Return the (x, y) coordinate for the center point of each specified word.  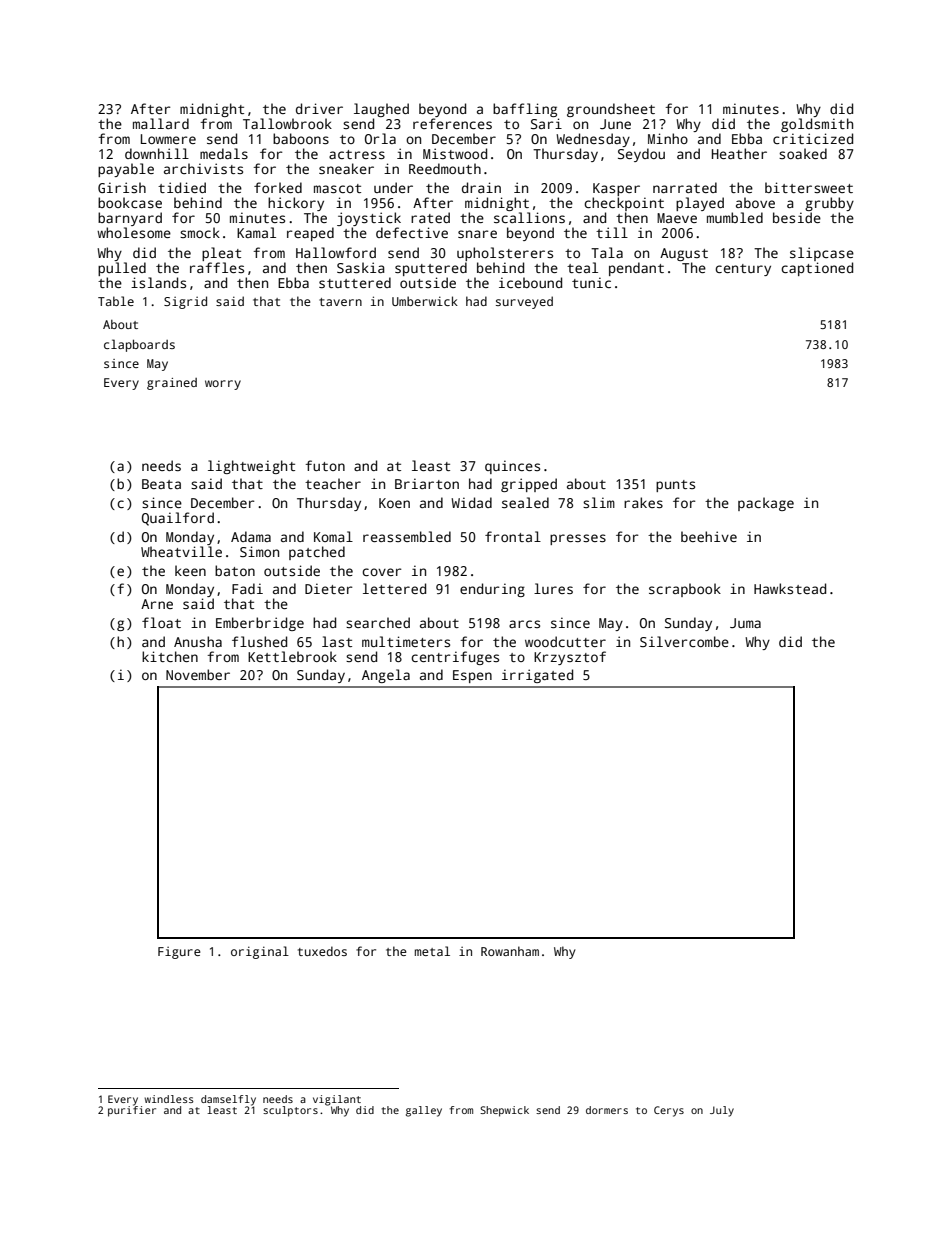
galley (424, 1111)
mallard (161, 123)
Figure (179, 953)
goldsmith (817, 125)
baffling (525, 110)
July (722, 1111)
